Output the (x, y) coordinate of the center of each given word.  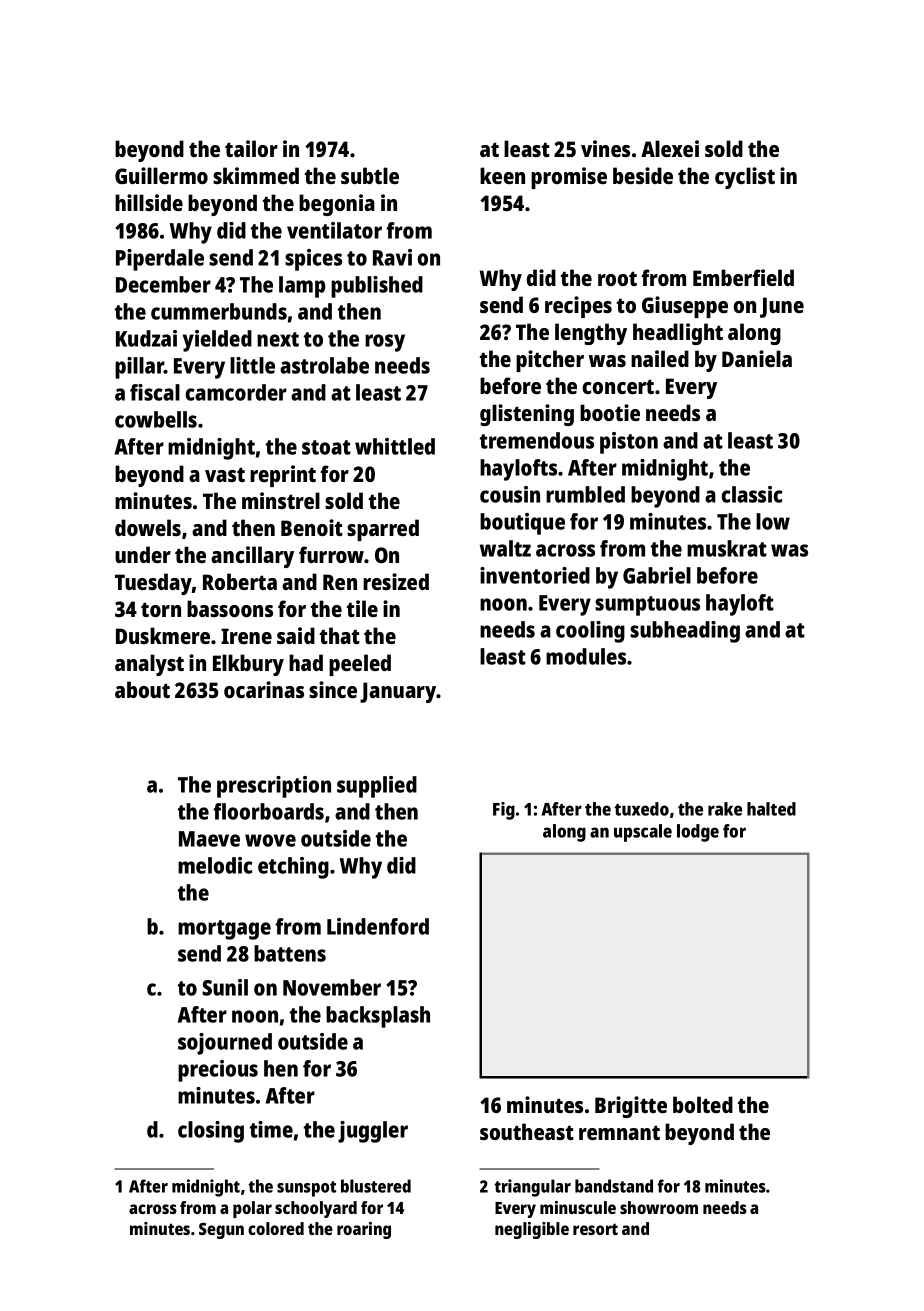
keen (502, 175)
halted (771, 809)
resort (595, 1229)
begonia (337, 205)
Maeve (209, 839)
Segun (221, 1231)
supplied (377, 787)
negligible (532, 1230)
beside (643, 175)
